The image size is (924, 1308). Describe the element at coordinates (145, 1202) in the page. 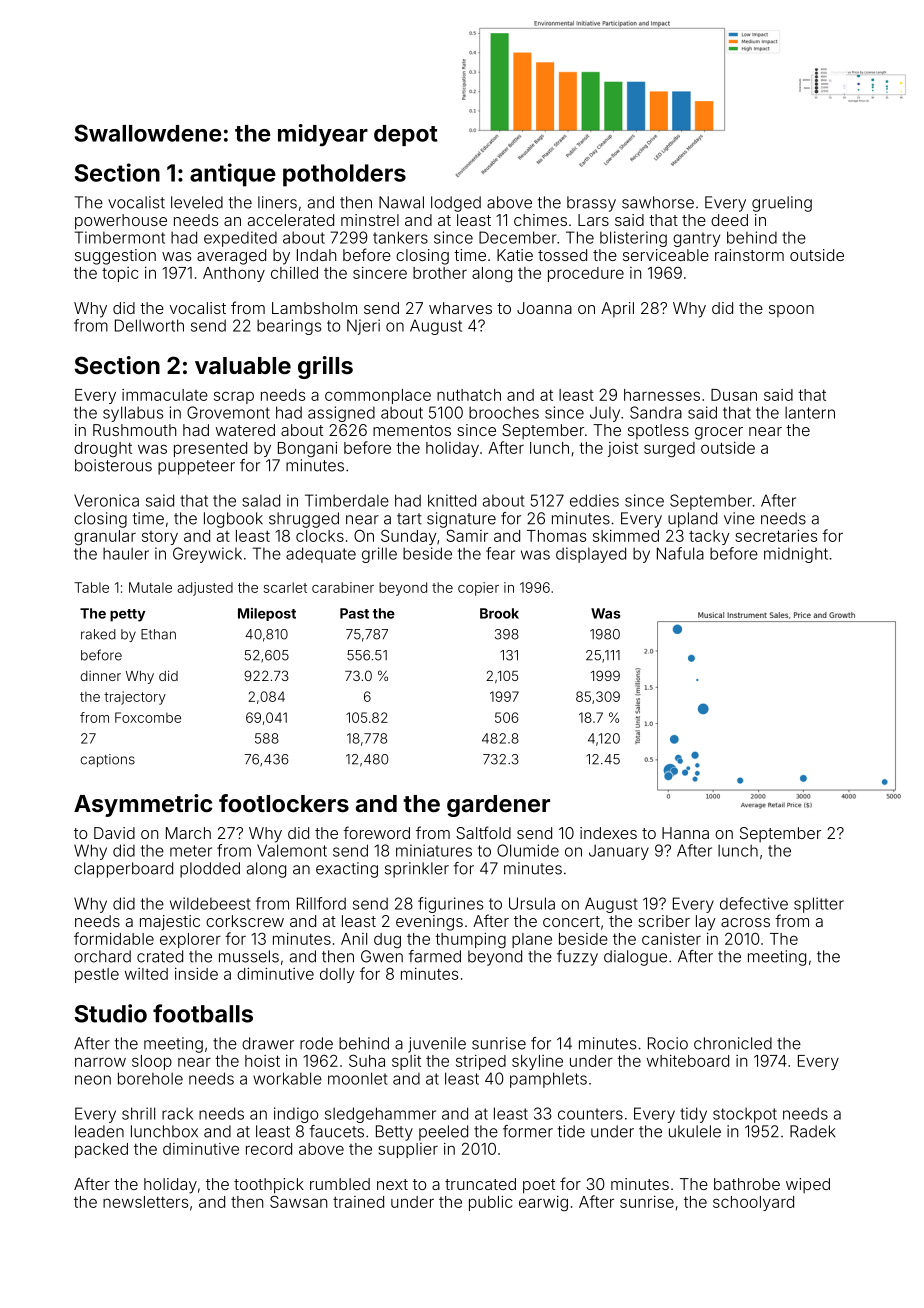

I see `newsletters` at that location.
